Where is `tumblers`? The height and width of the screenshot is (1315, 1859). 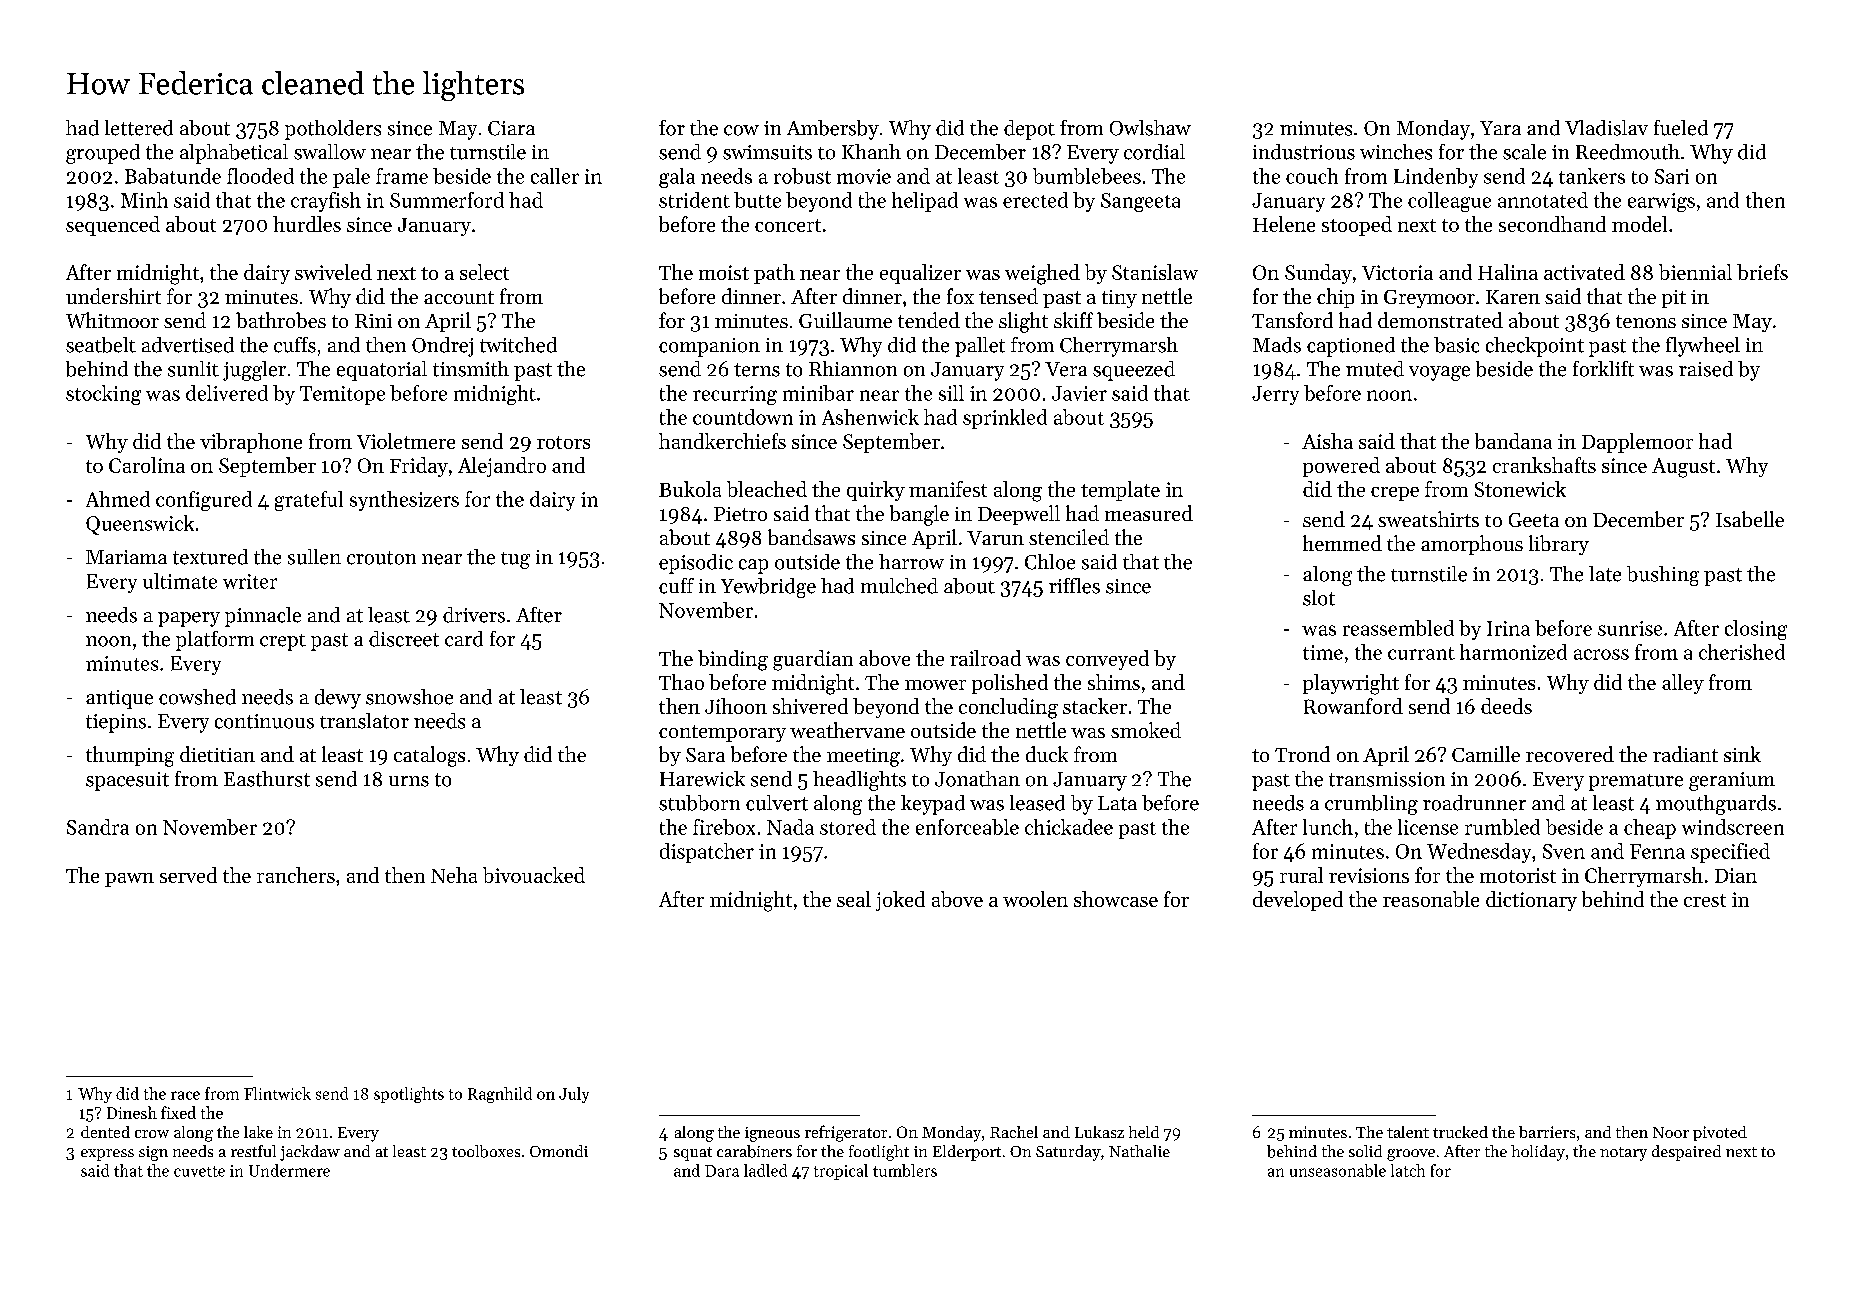
tumblers is located at coordinates (905, 1170).
